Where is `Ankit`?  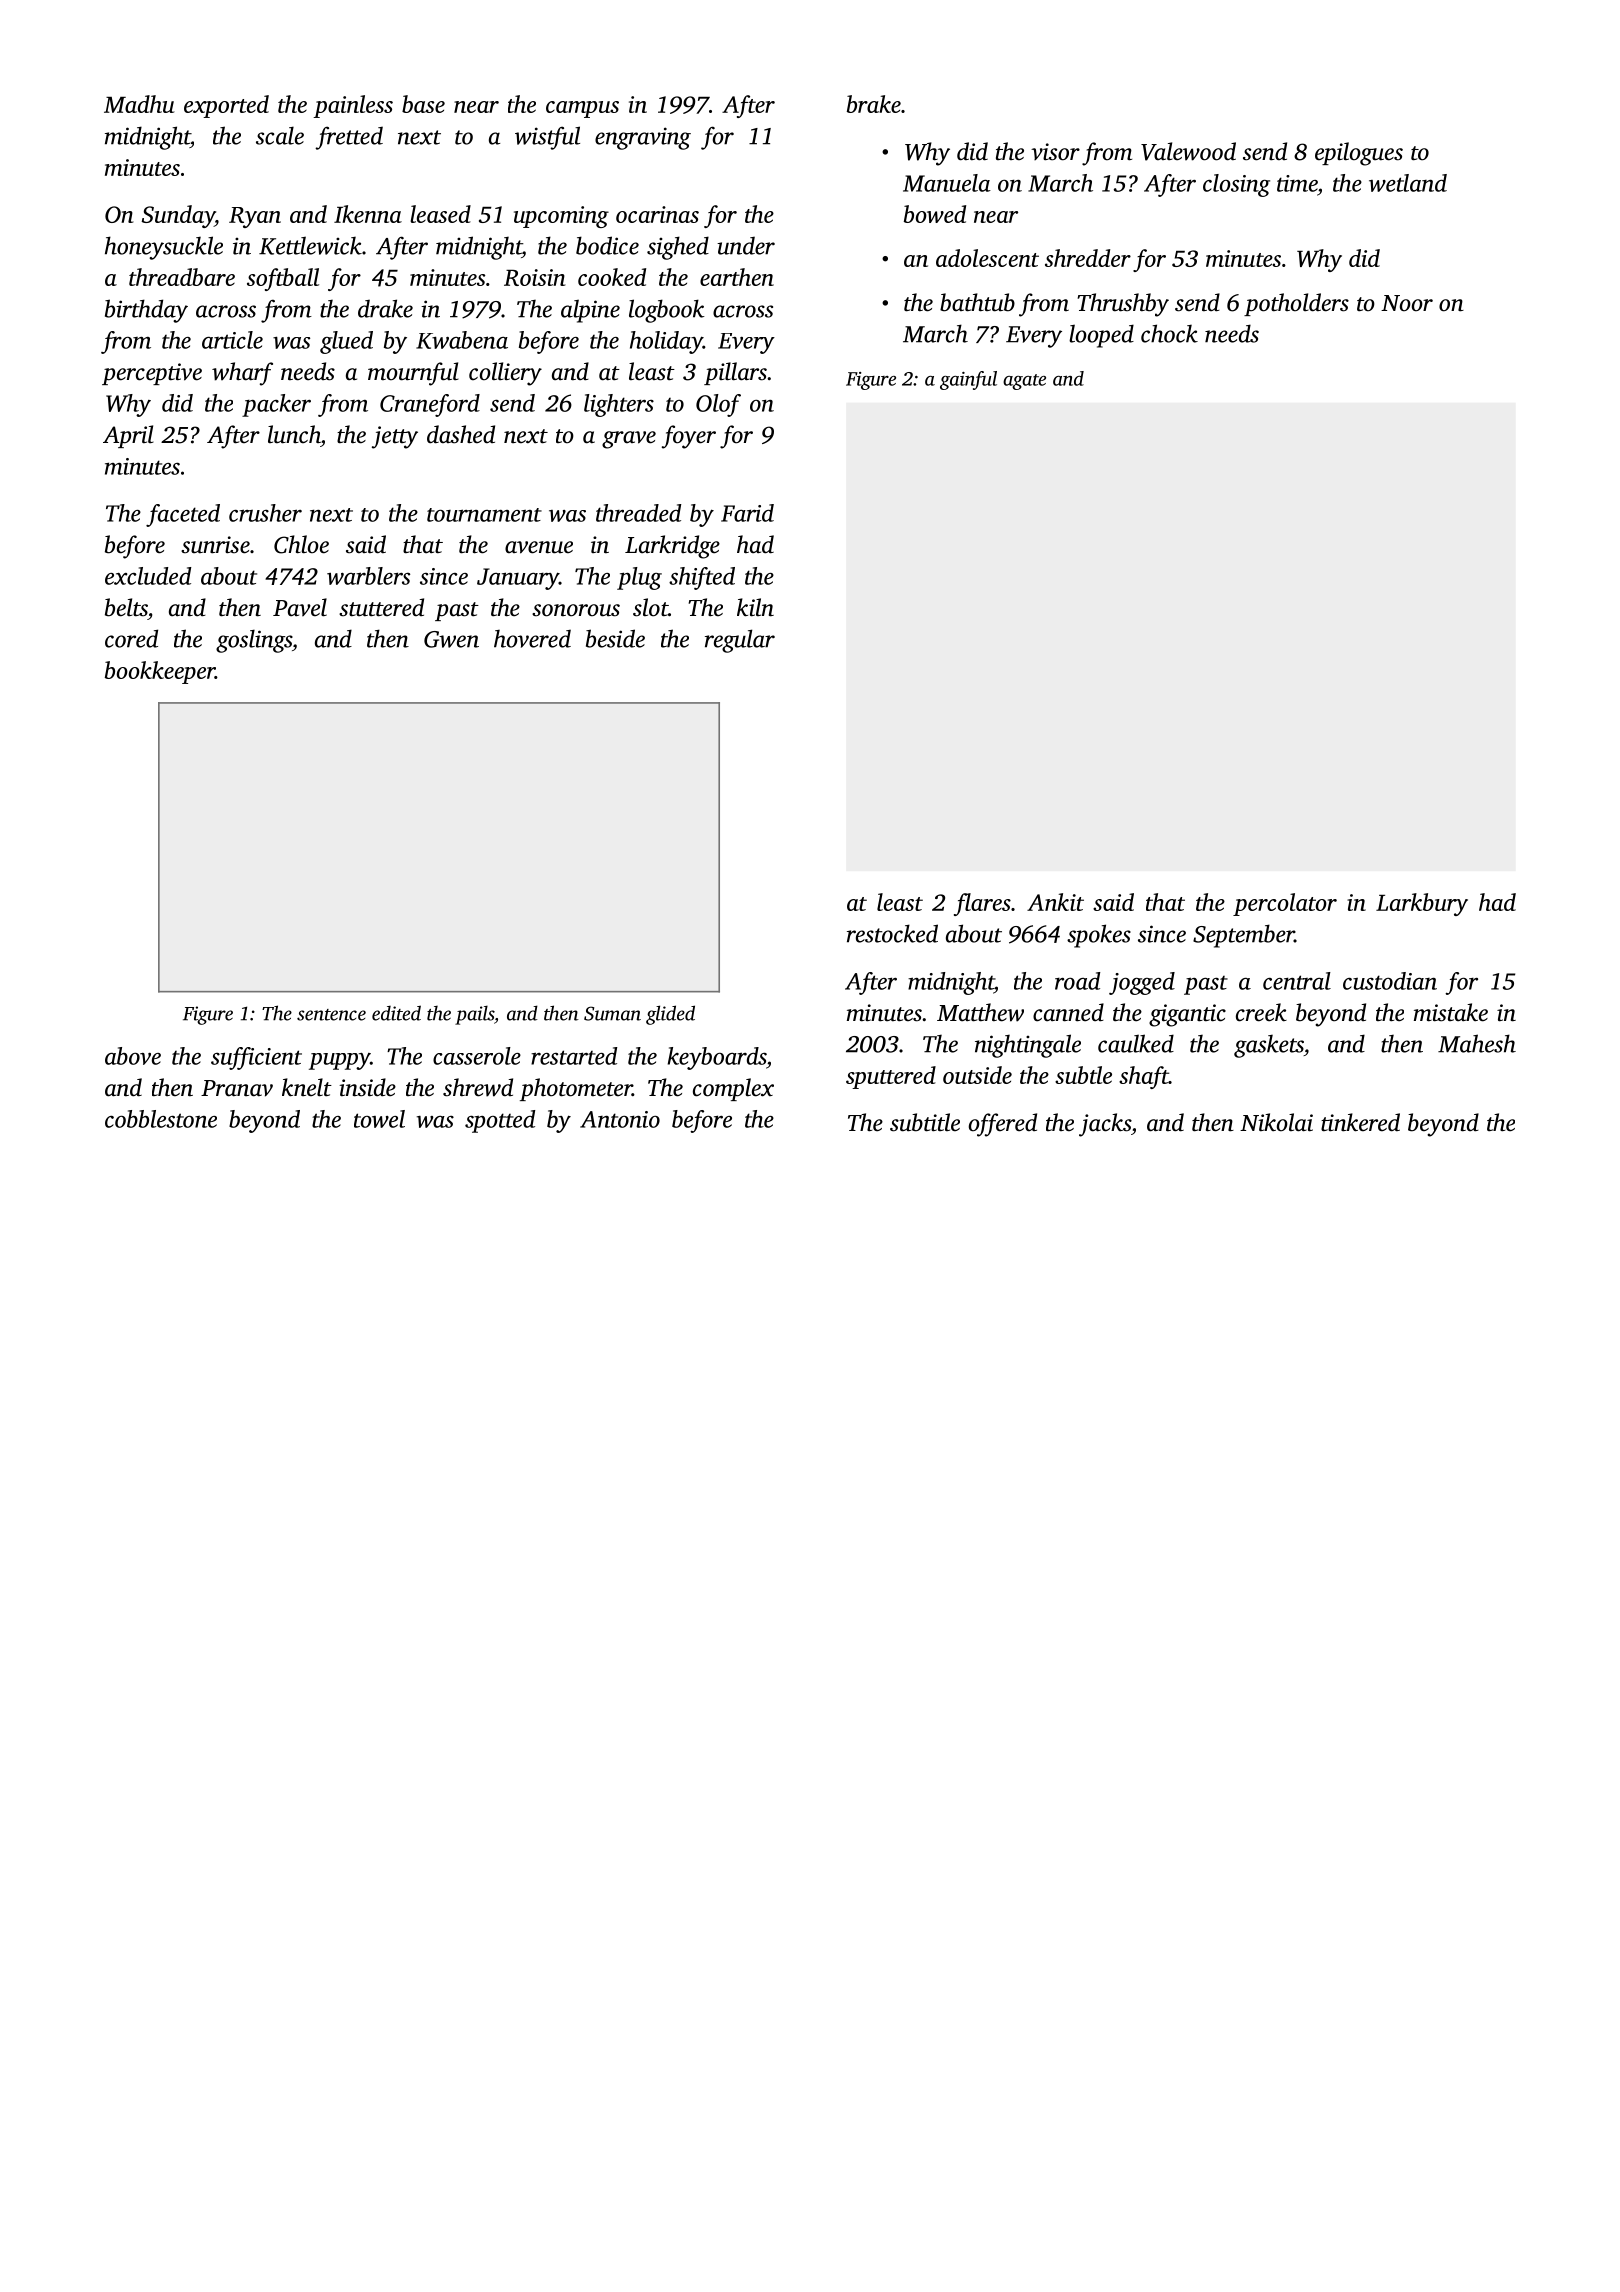
Ankit is located at coordinates (1055, 902).
